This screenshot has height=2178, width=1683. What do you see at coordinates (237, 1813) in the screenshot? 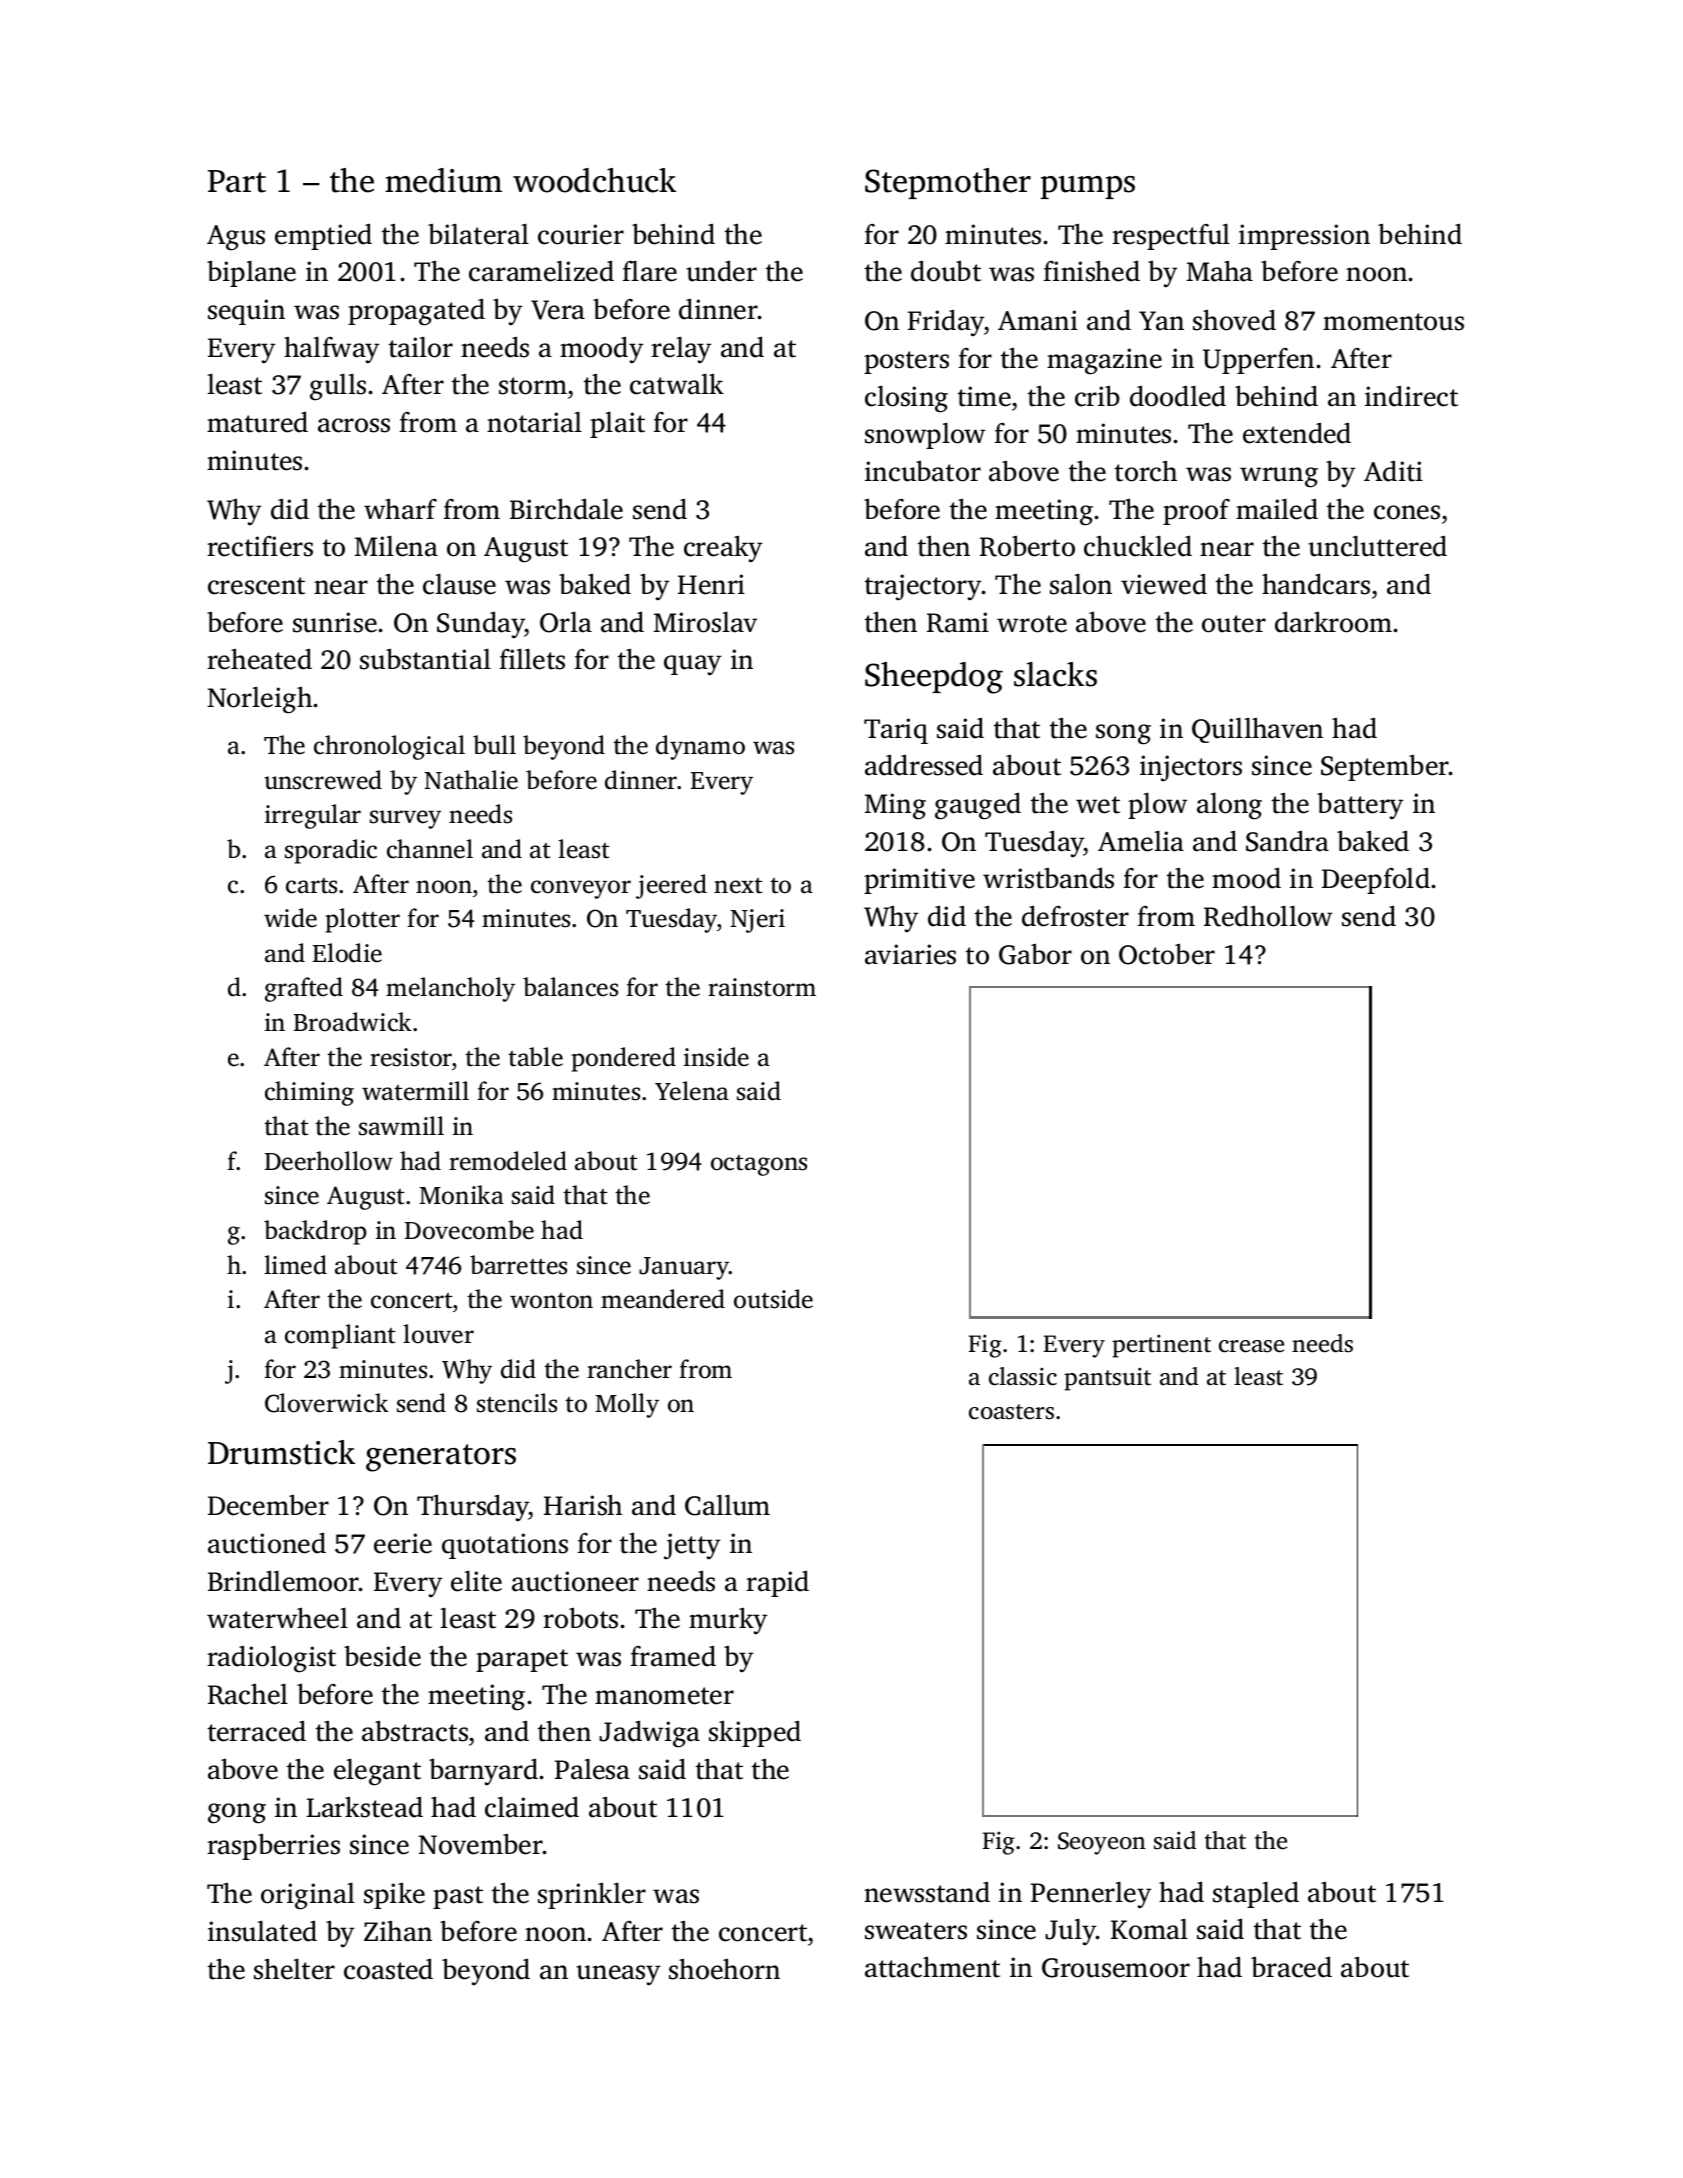
I see `gong` at bounding box center [237, 1813].
